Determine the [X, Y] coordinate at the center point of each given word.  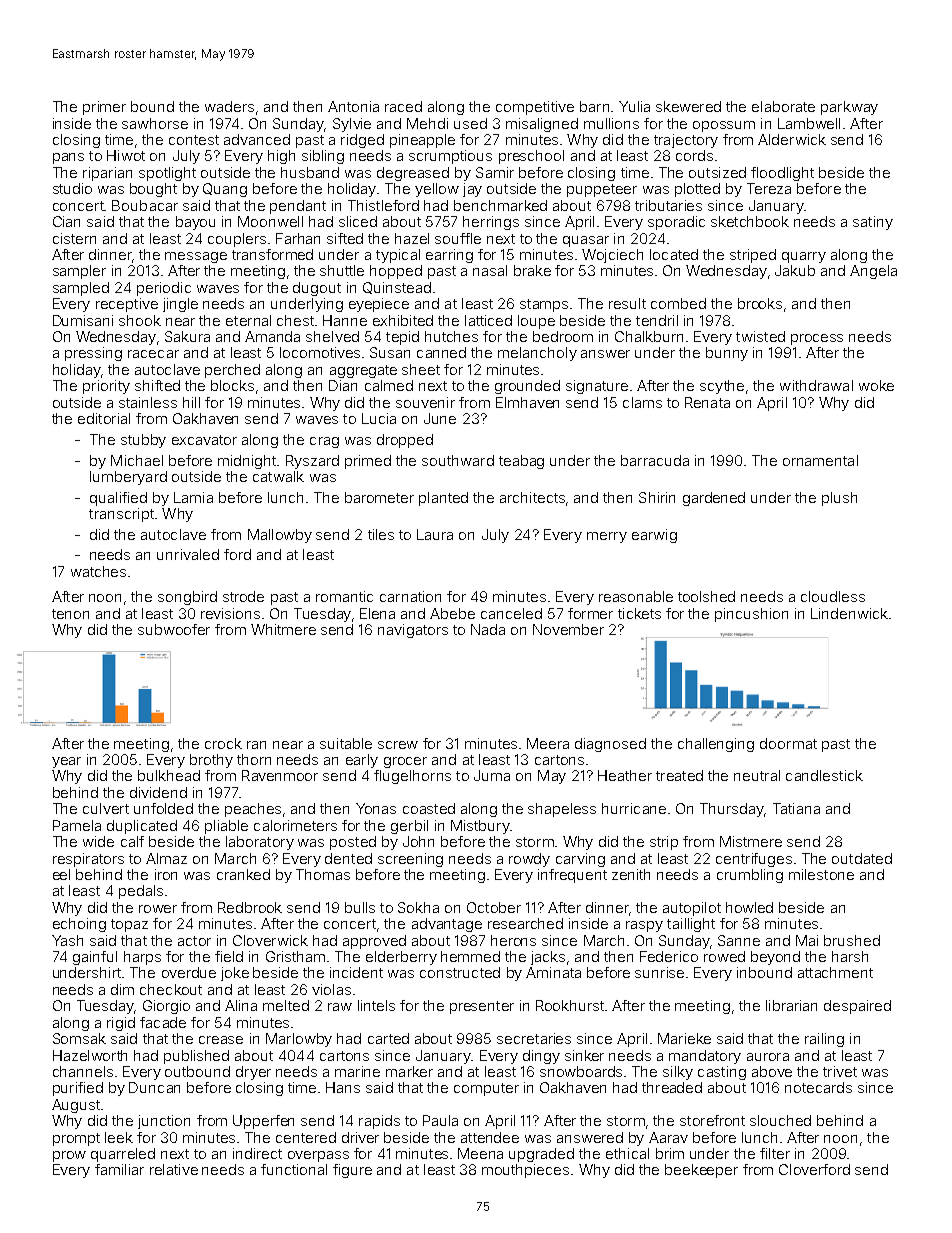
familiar [119, 1169]
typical [398, 256]
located [674, 254]
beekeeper [701, 1171]
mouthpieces [525, 1171]
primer [104, 108]
